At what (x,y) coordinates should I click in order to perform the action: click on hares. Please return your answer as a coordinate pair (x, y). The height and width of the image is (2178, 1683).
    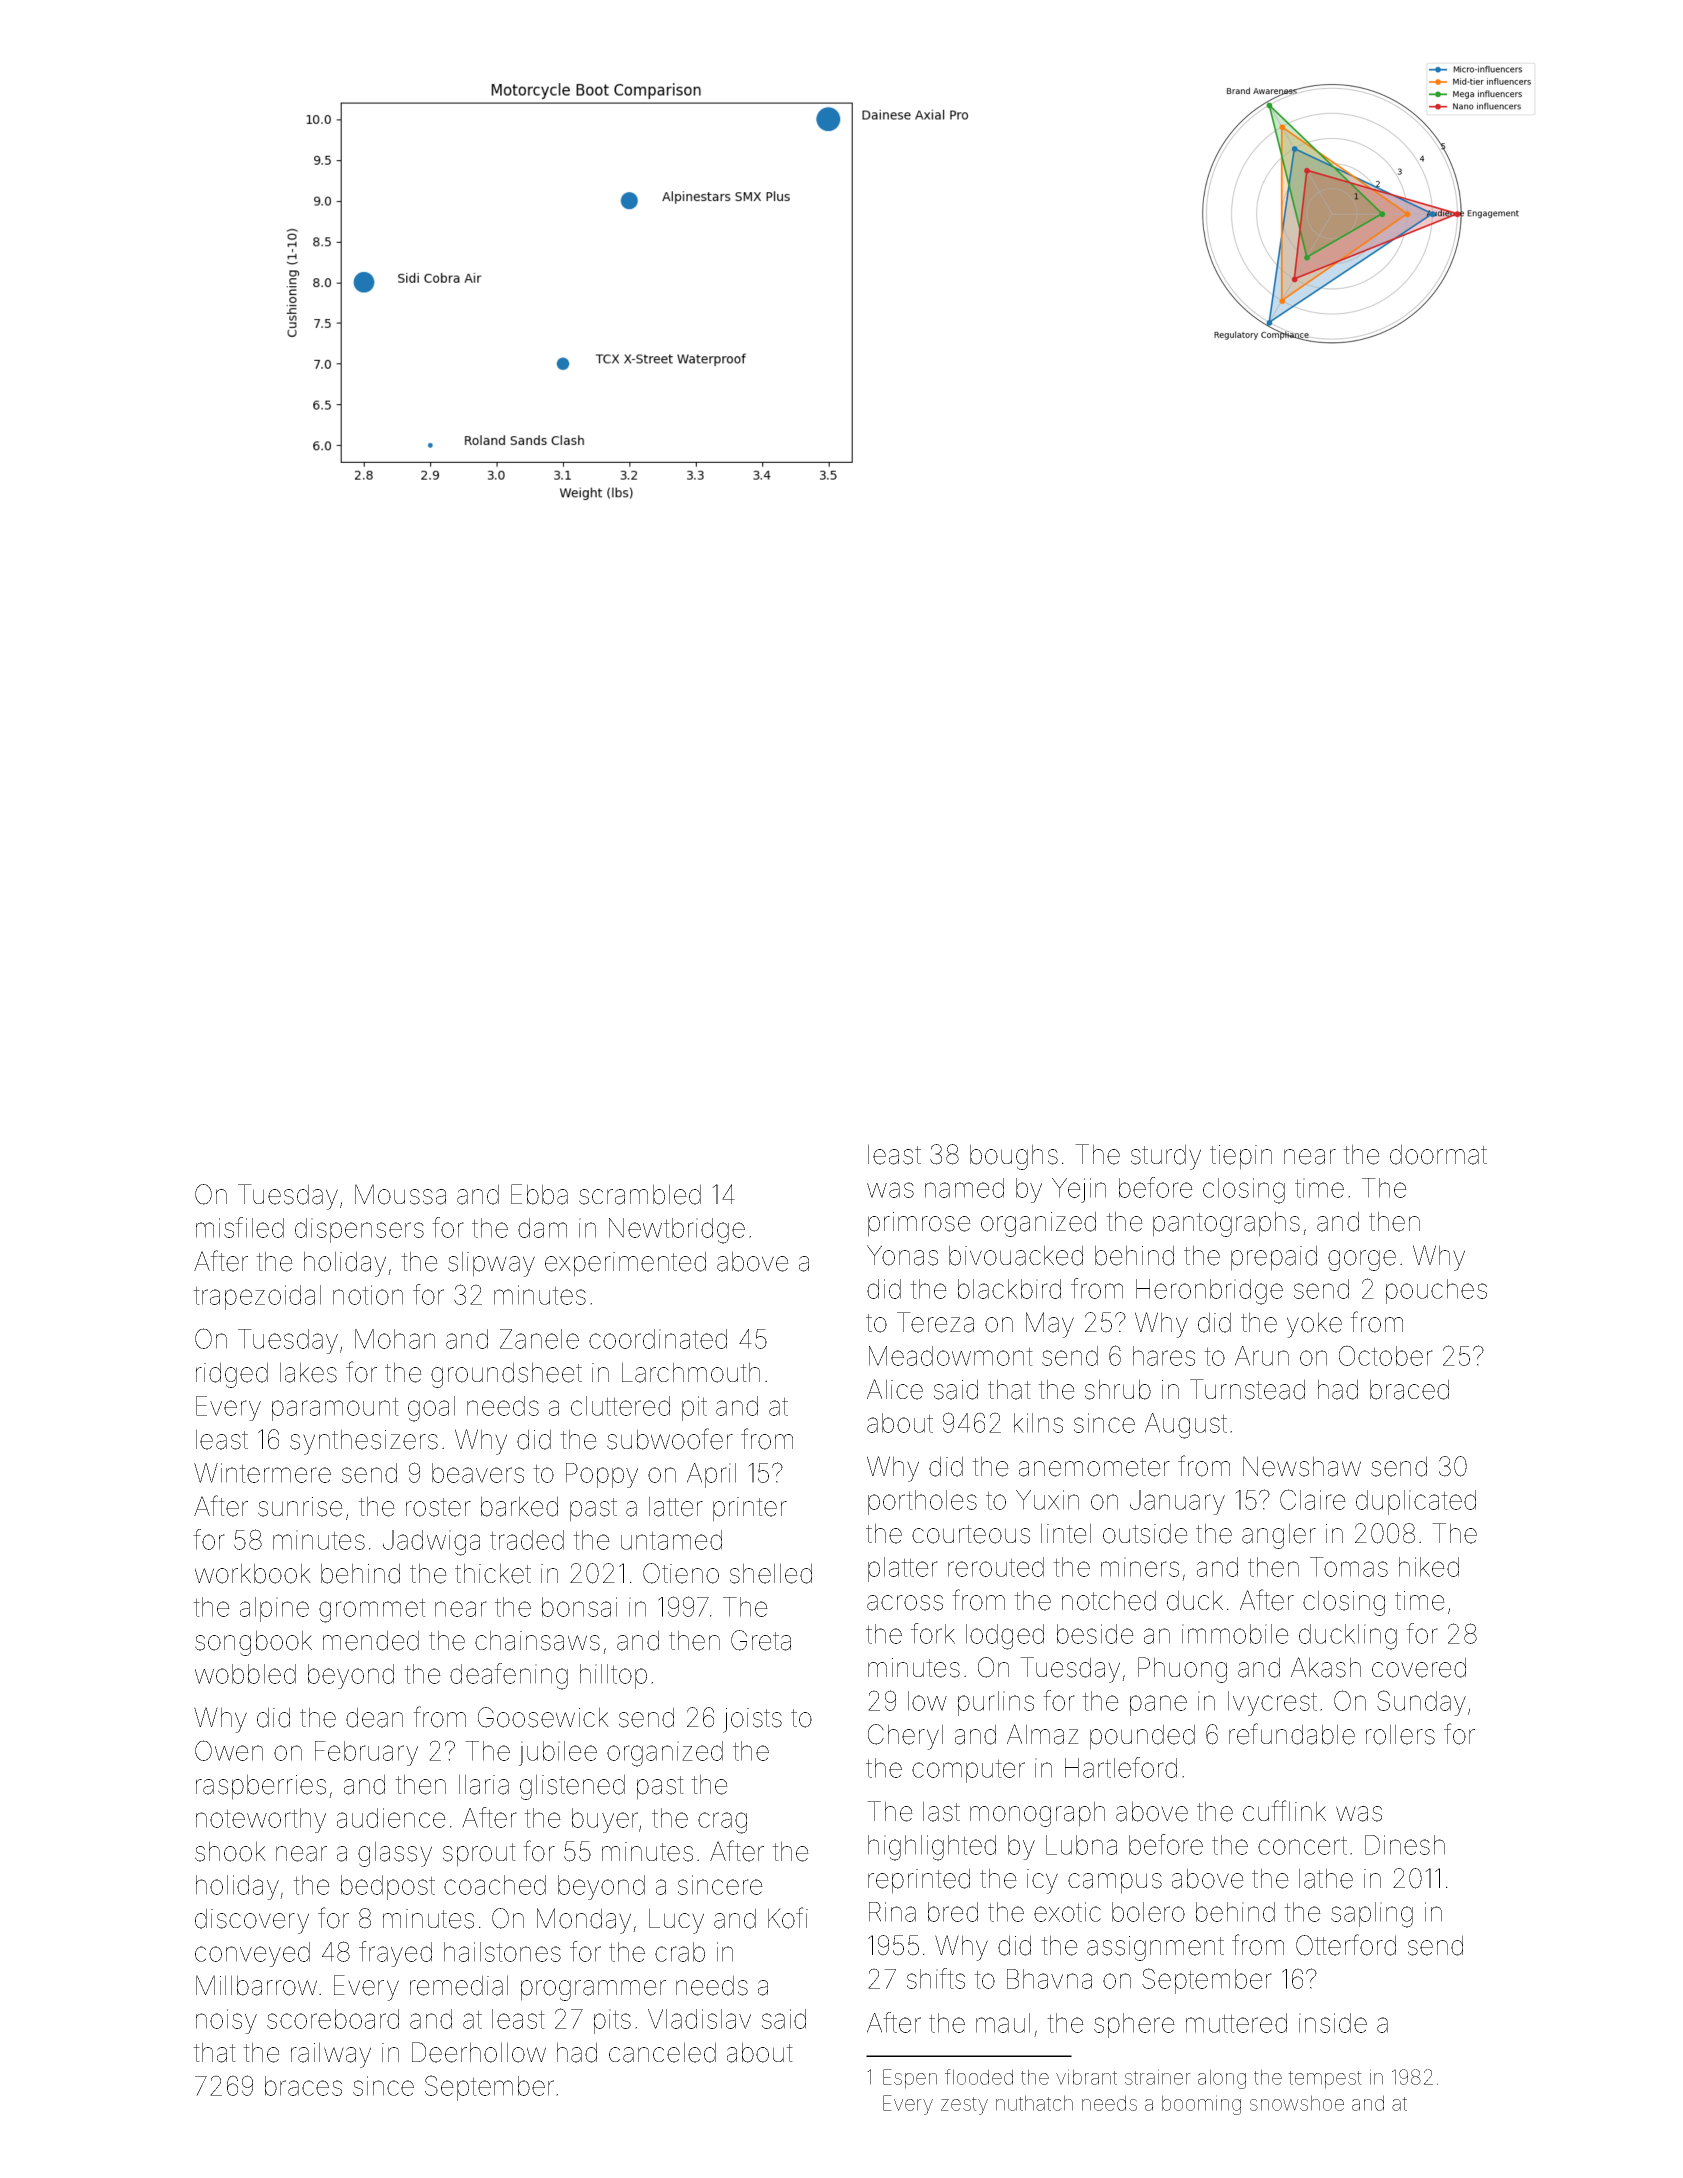
    Looking at the image, I should click on (1164, 1356).
